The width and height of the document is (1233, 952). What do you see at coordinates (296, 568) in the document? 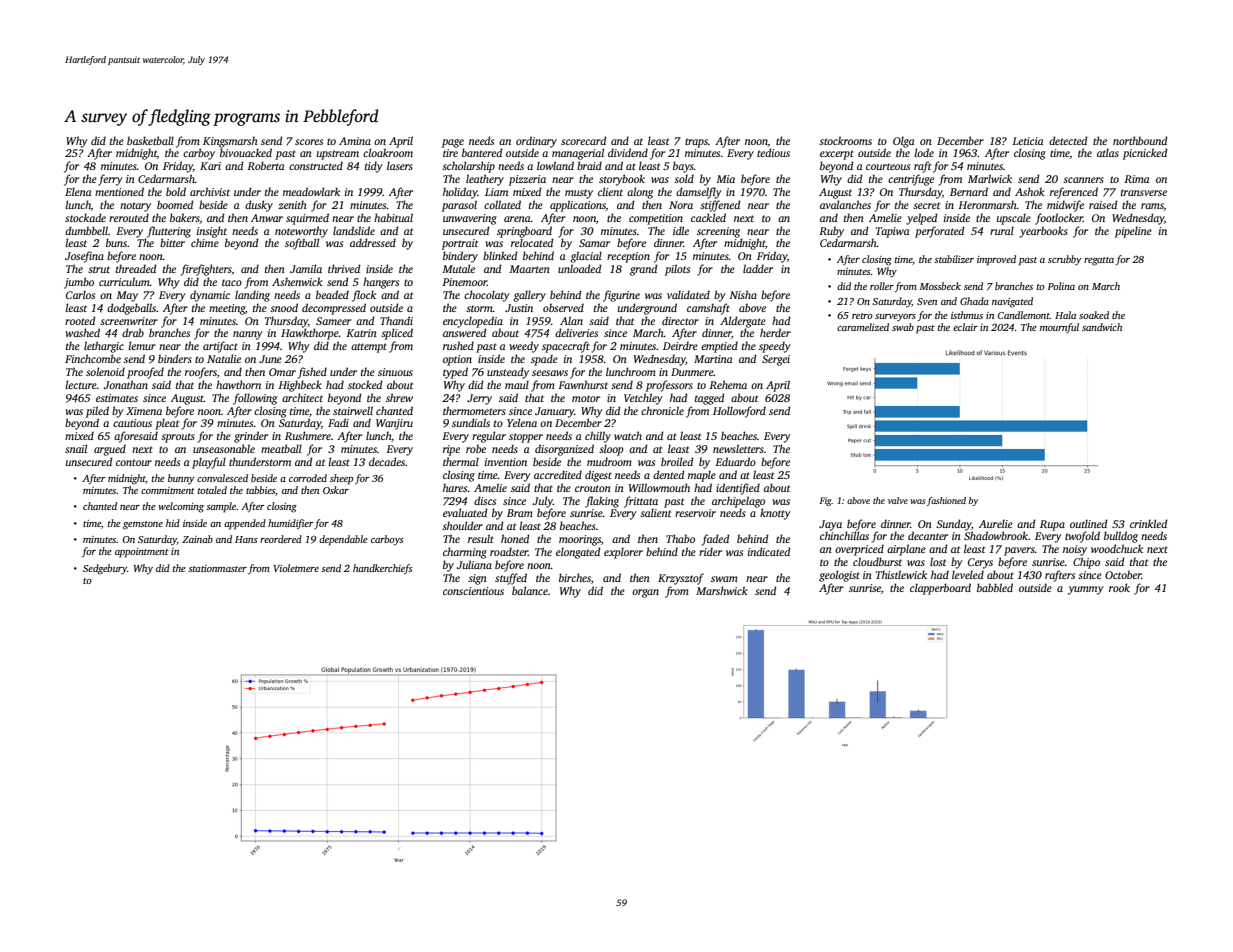
I see `Violetmere` at bounding box center [296, 568].
